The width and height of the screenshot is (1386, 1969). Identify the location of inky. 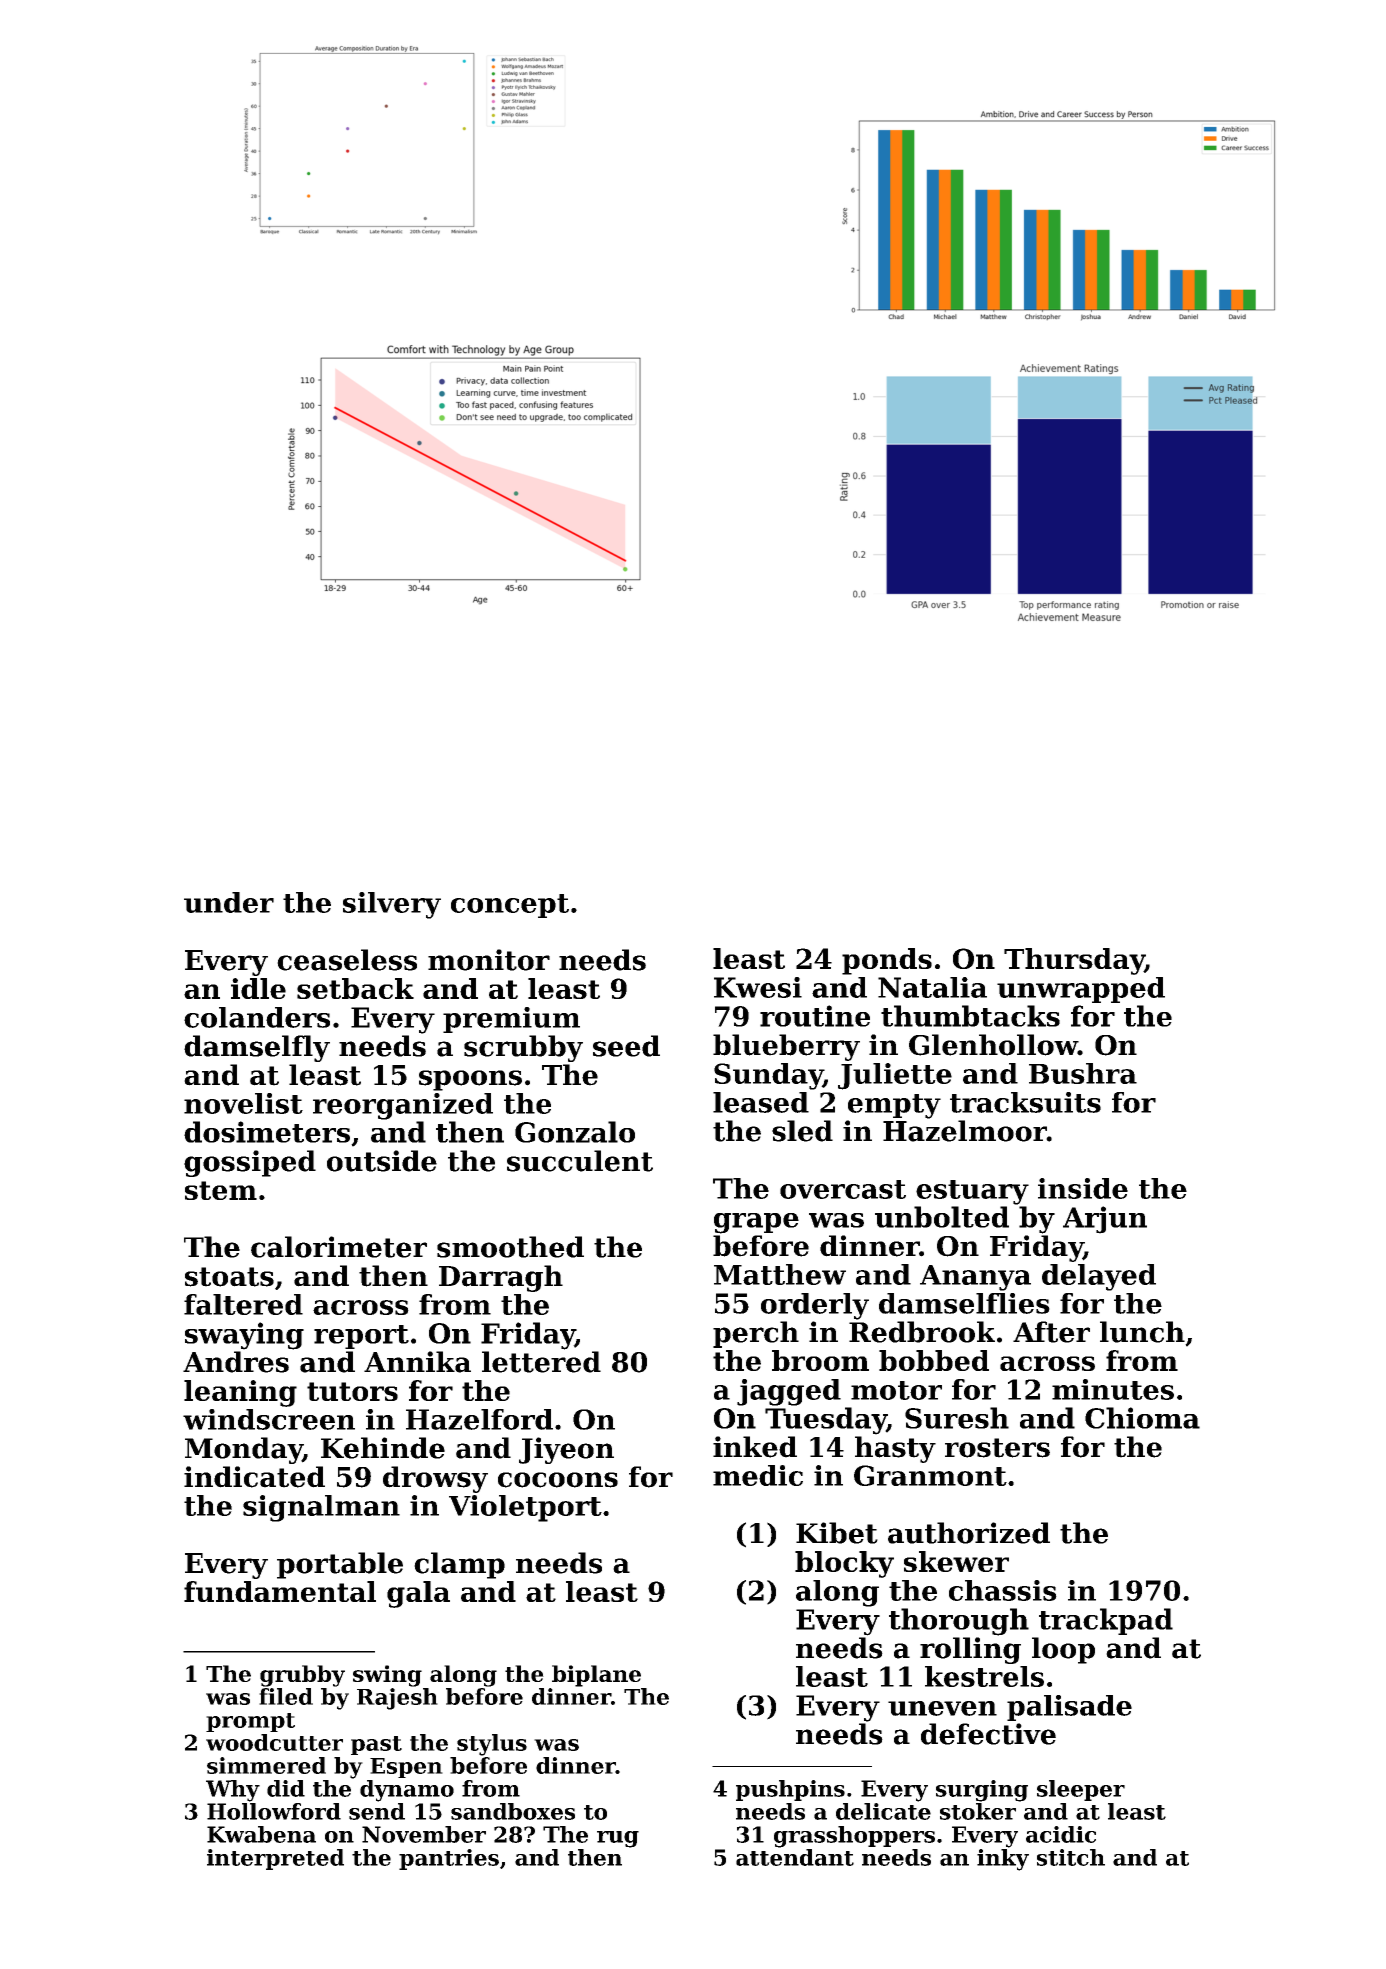
(1003, 1860).
